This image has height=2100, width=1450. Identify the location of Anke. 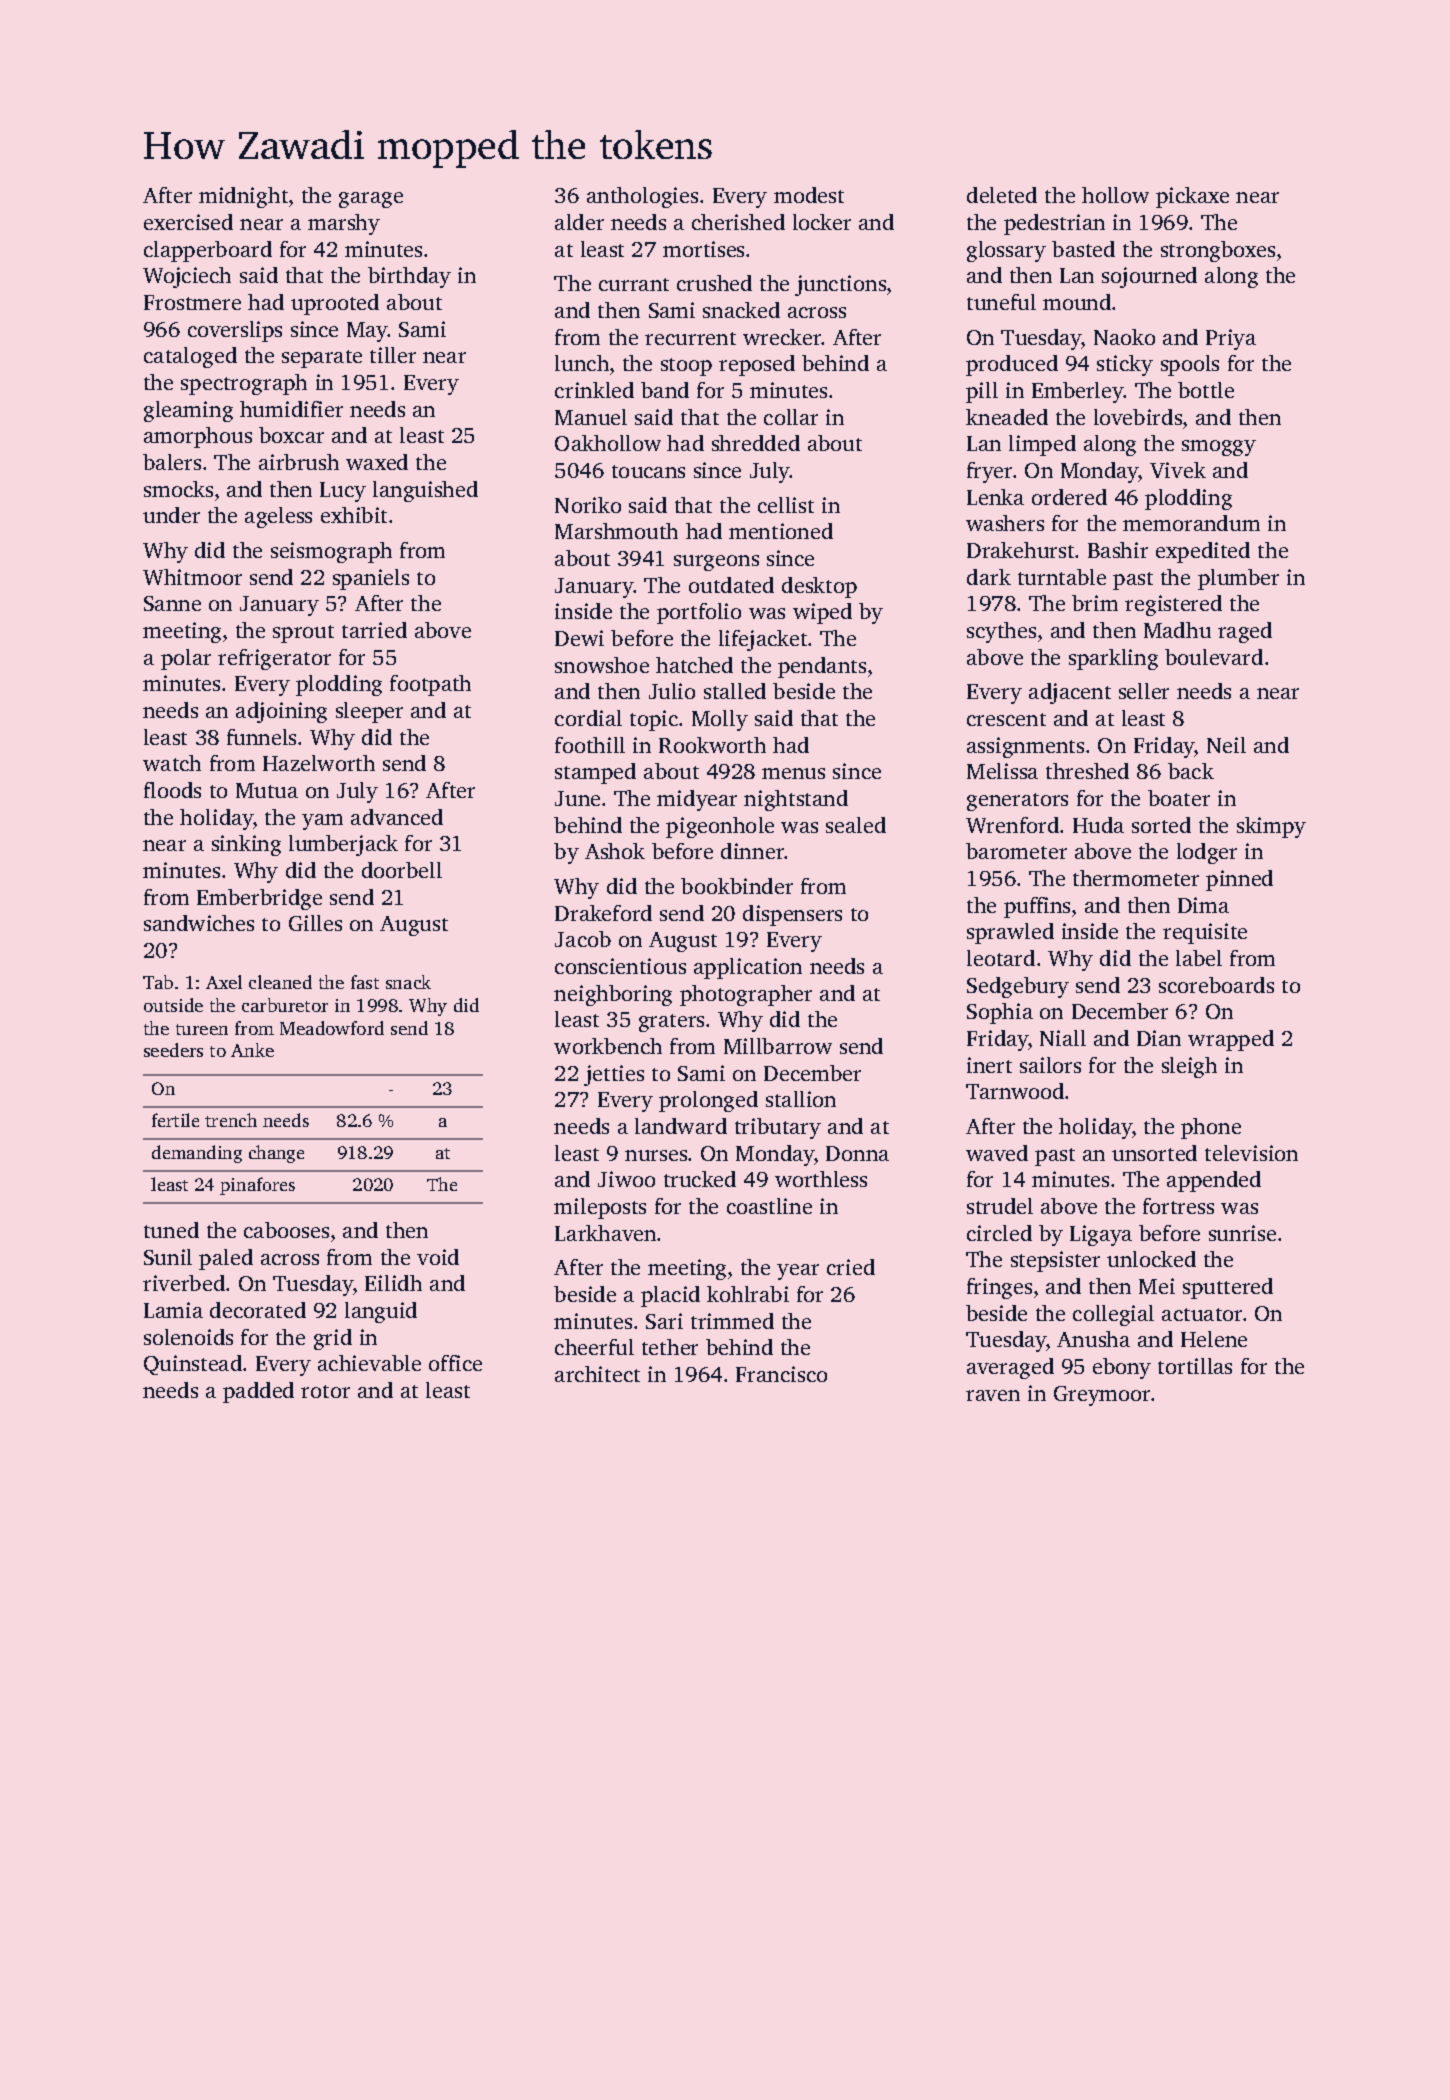
(252, 1050).
